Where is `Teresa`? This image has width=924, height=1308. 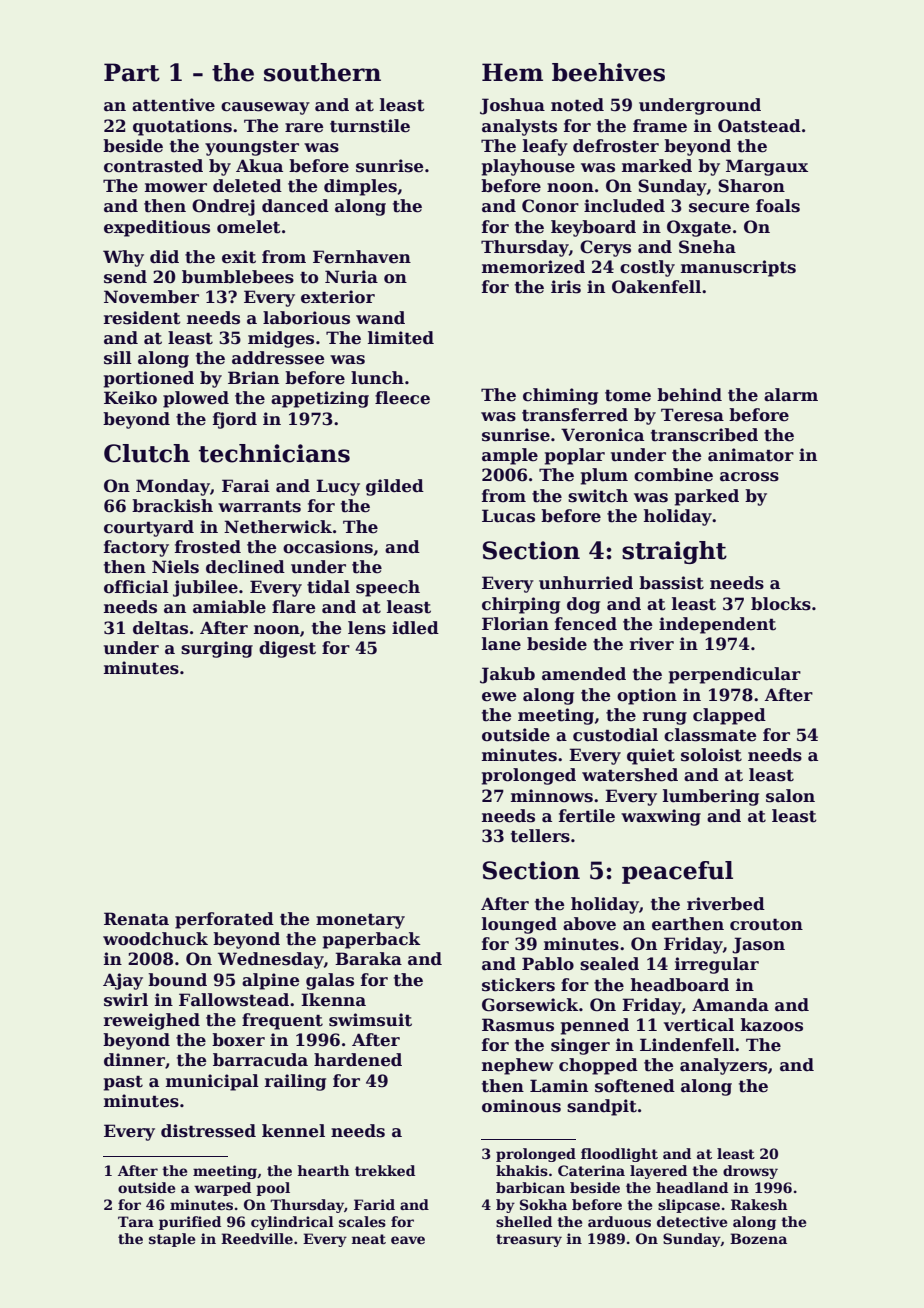 Teresa is located at coordinates (692, 415).
